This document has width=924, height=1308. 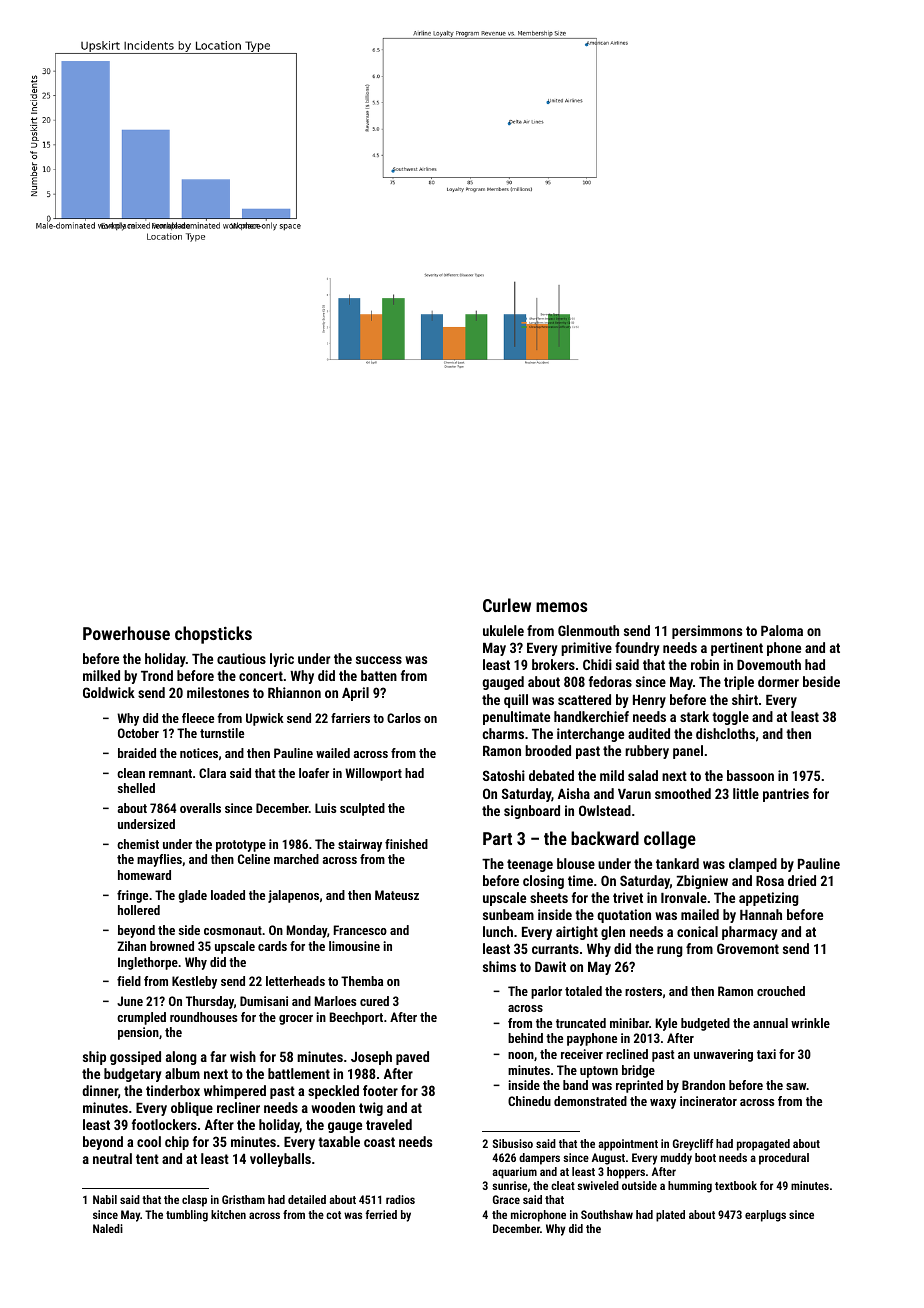 I want to click on saw, so click(x=796, y=1086).
